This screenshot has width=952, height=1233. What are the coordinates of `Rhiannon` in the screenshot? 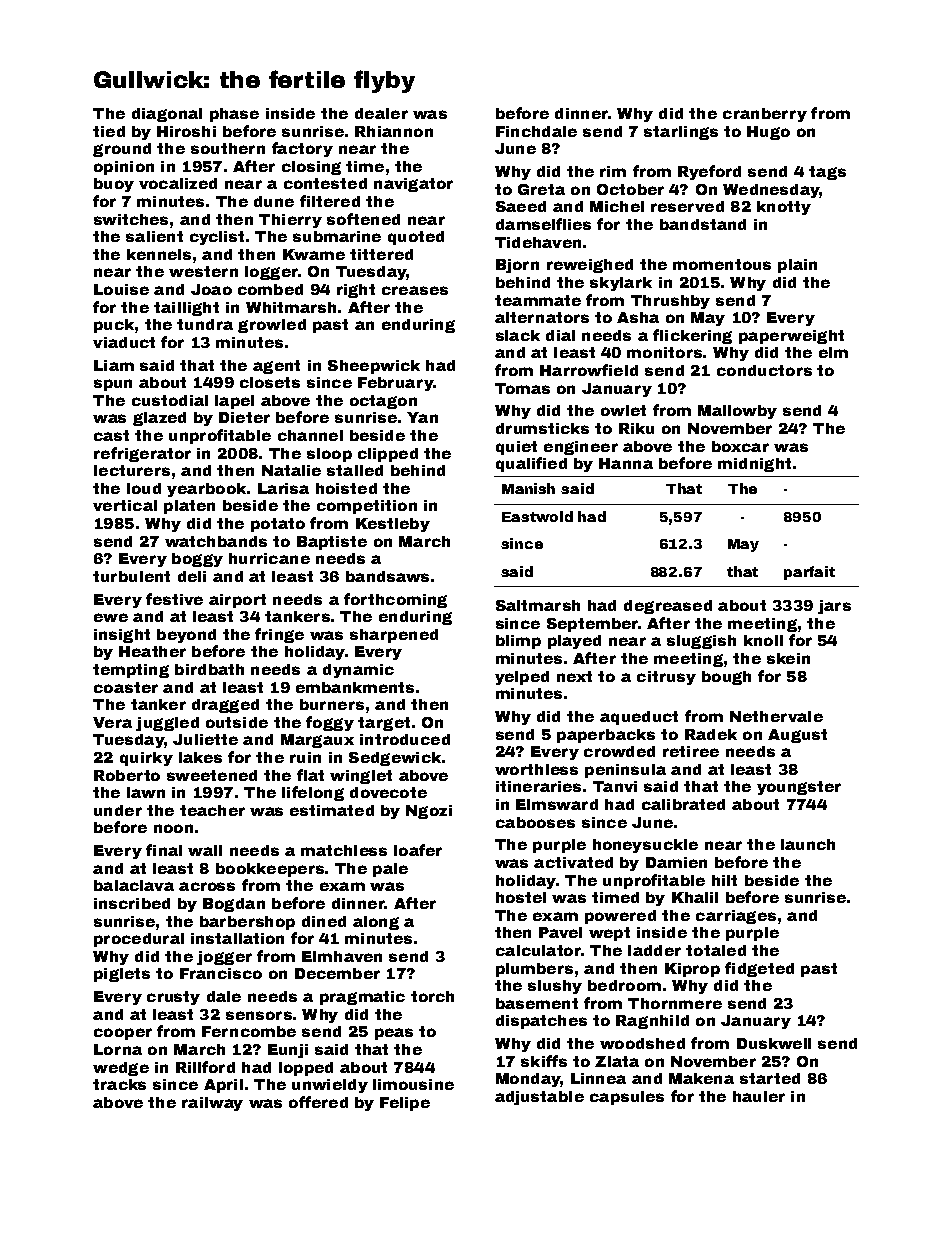 It's located at (394, 131).
